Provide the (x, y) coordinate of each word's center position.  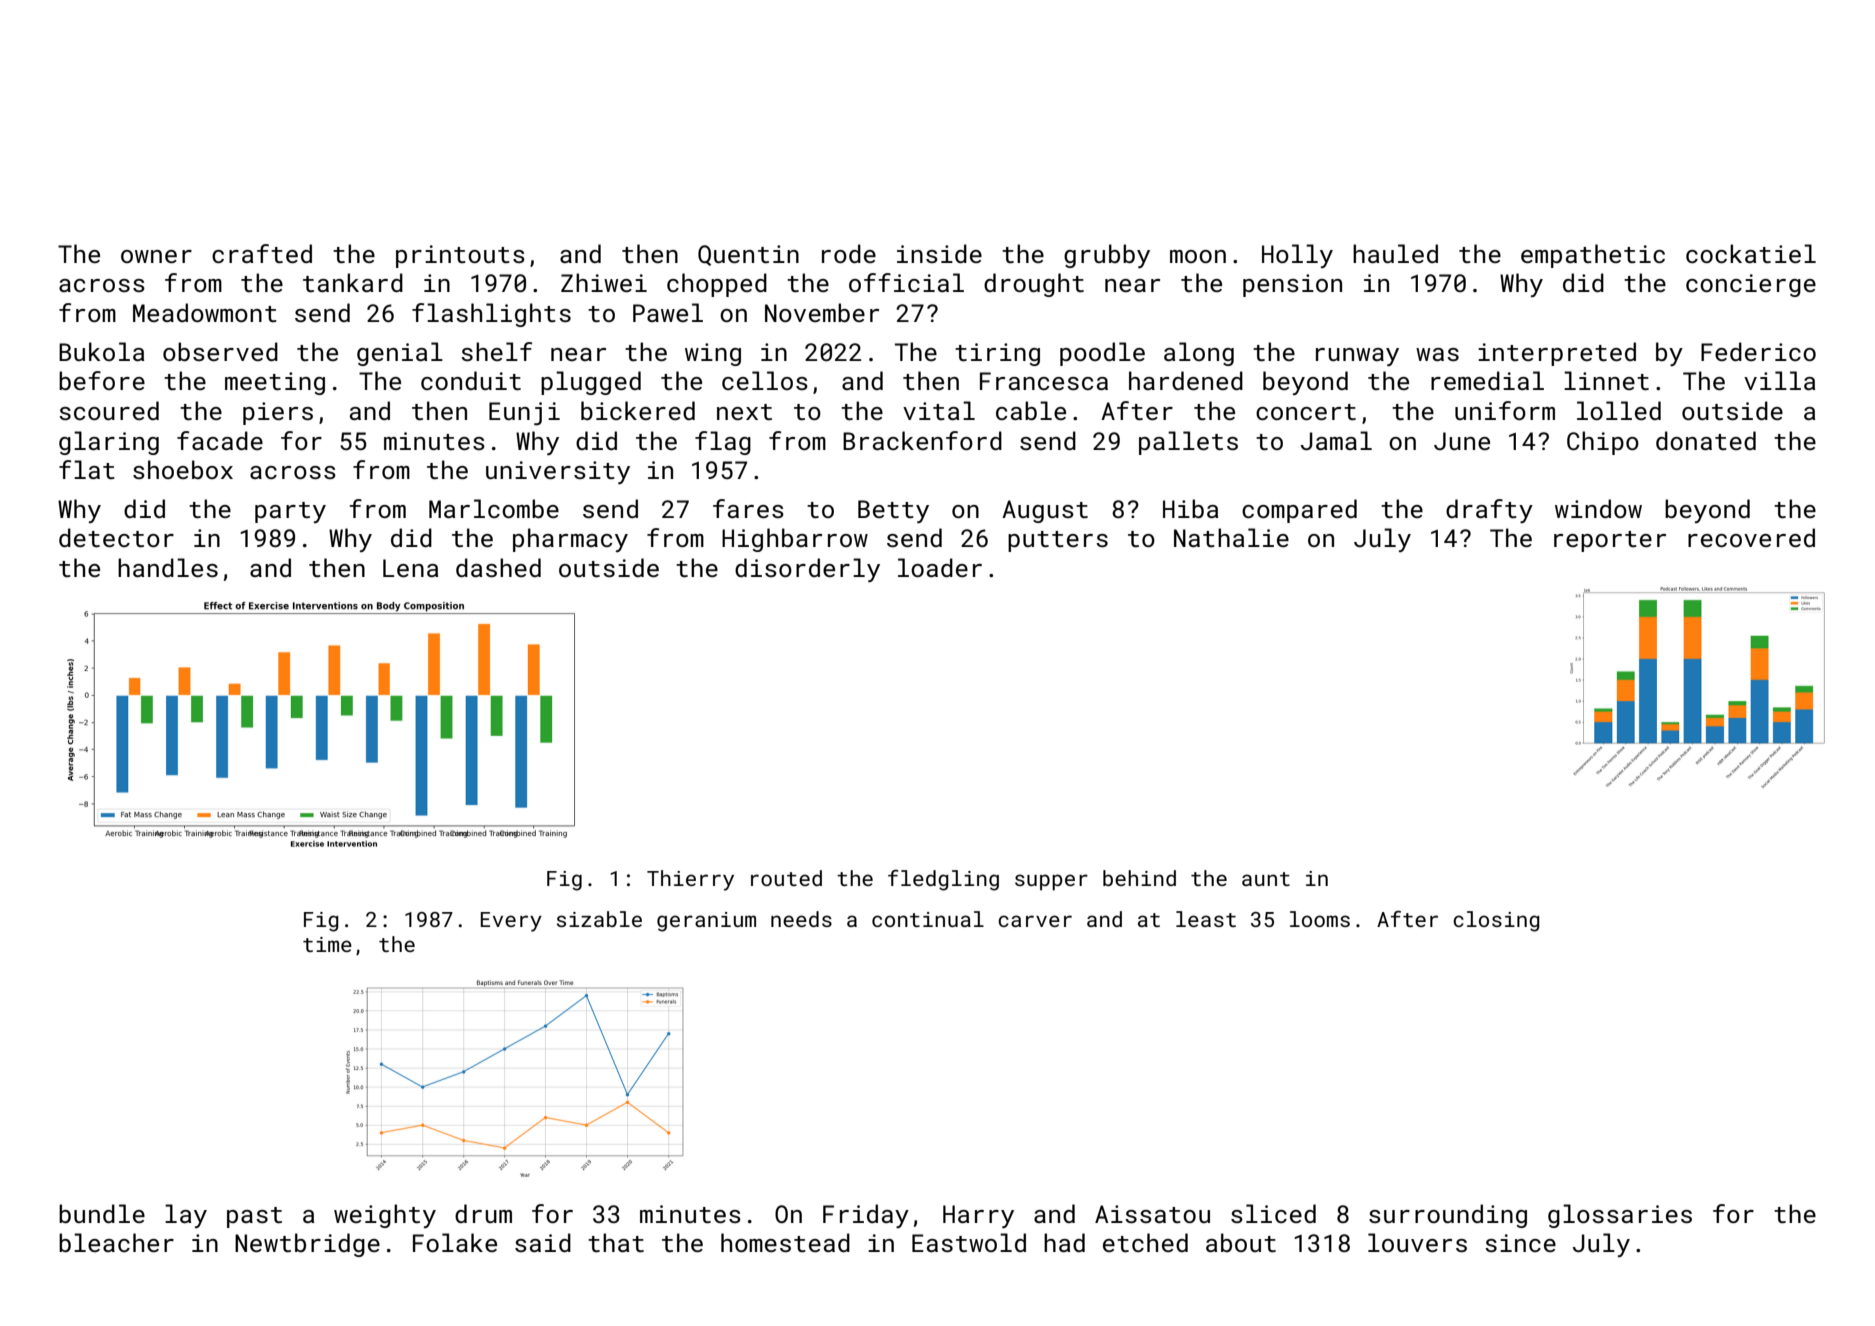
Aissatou (1152, 1214)
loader (940, 567)
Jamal (1336, 440)
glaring (109, 443)
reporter (1610, 541)
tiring (997, 354)
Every (511, 922)
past (254, 1217)
